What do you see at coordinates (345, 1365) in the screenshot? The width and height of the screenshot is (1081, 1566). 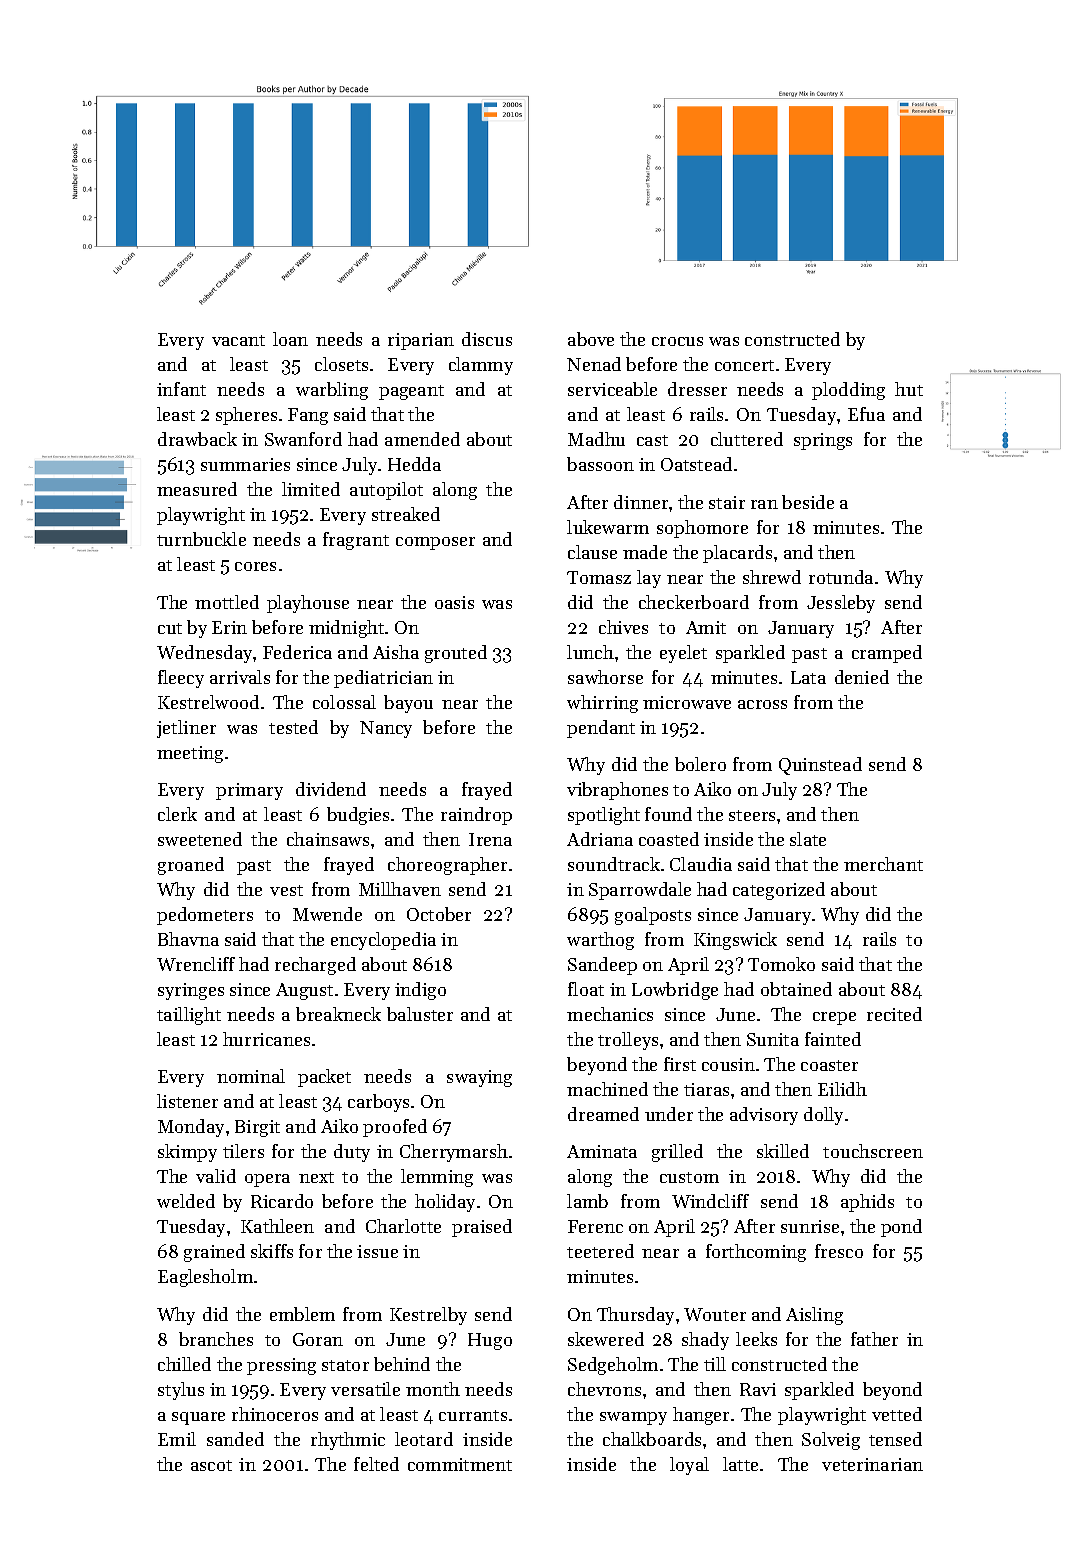 I see `stator` at bounding box center [345, 1365].
